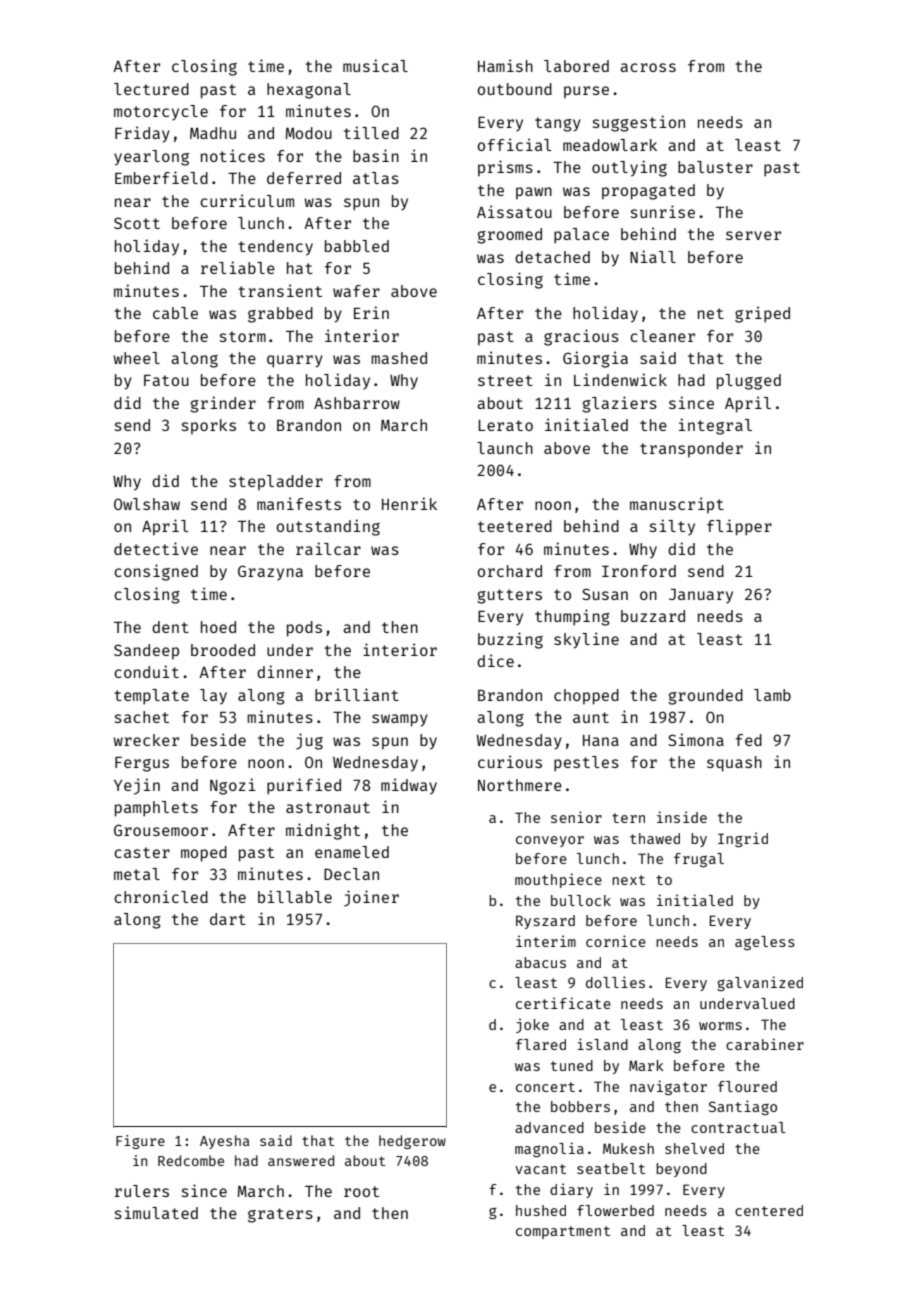  What do you see at coordinates (161, 896) in the screenshot?
I see `chronicled` at bounding box center [161, 896].
